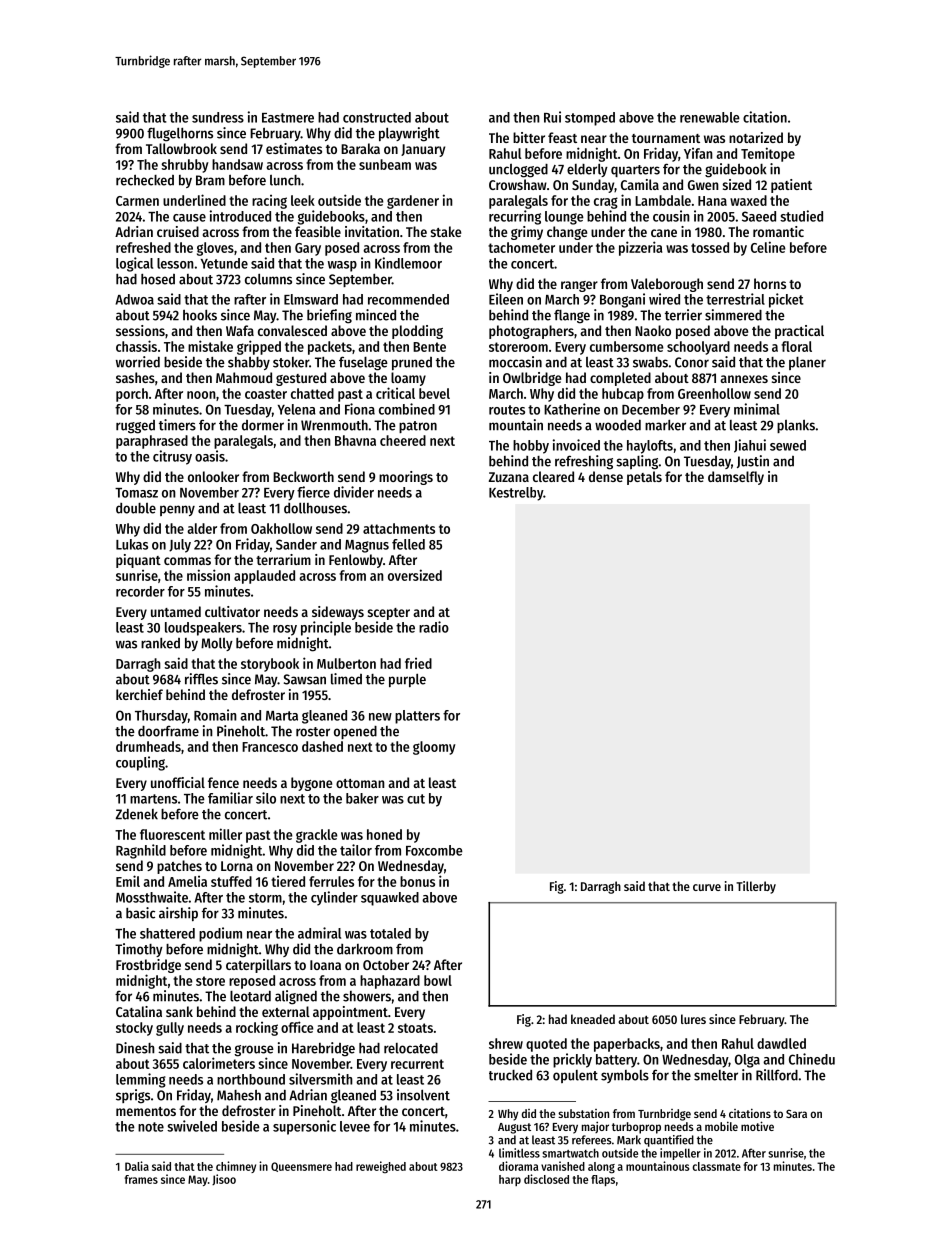 This document has width=952, height=1233. What do you see at coordinates (231, 881) in the document?
I see `stuffed` at bounding box center [231, 881].
